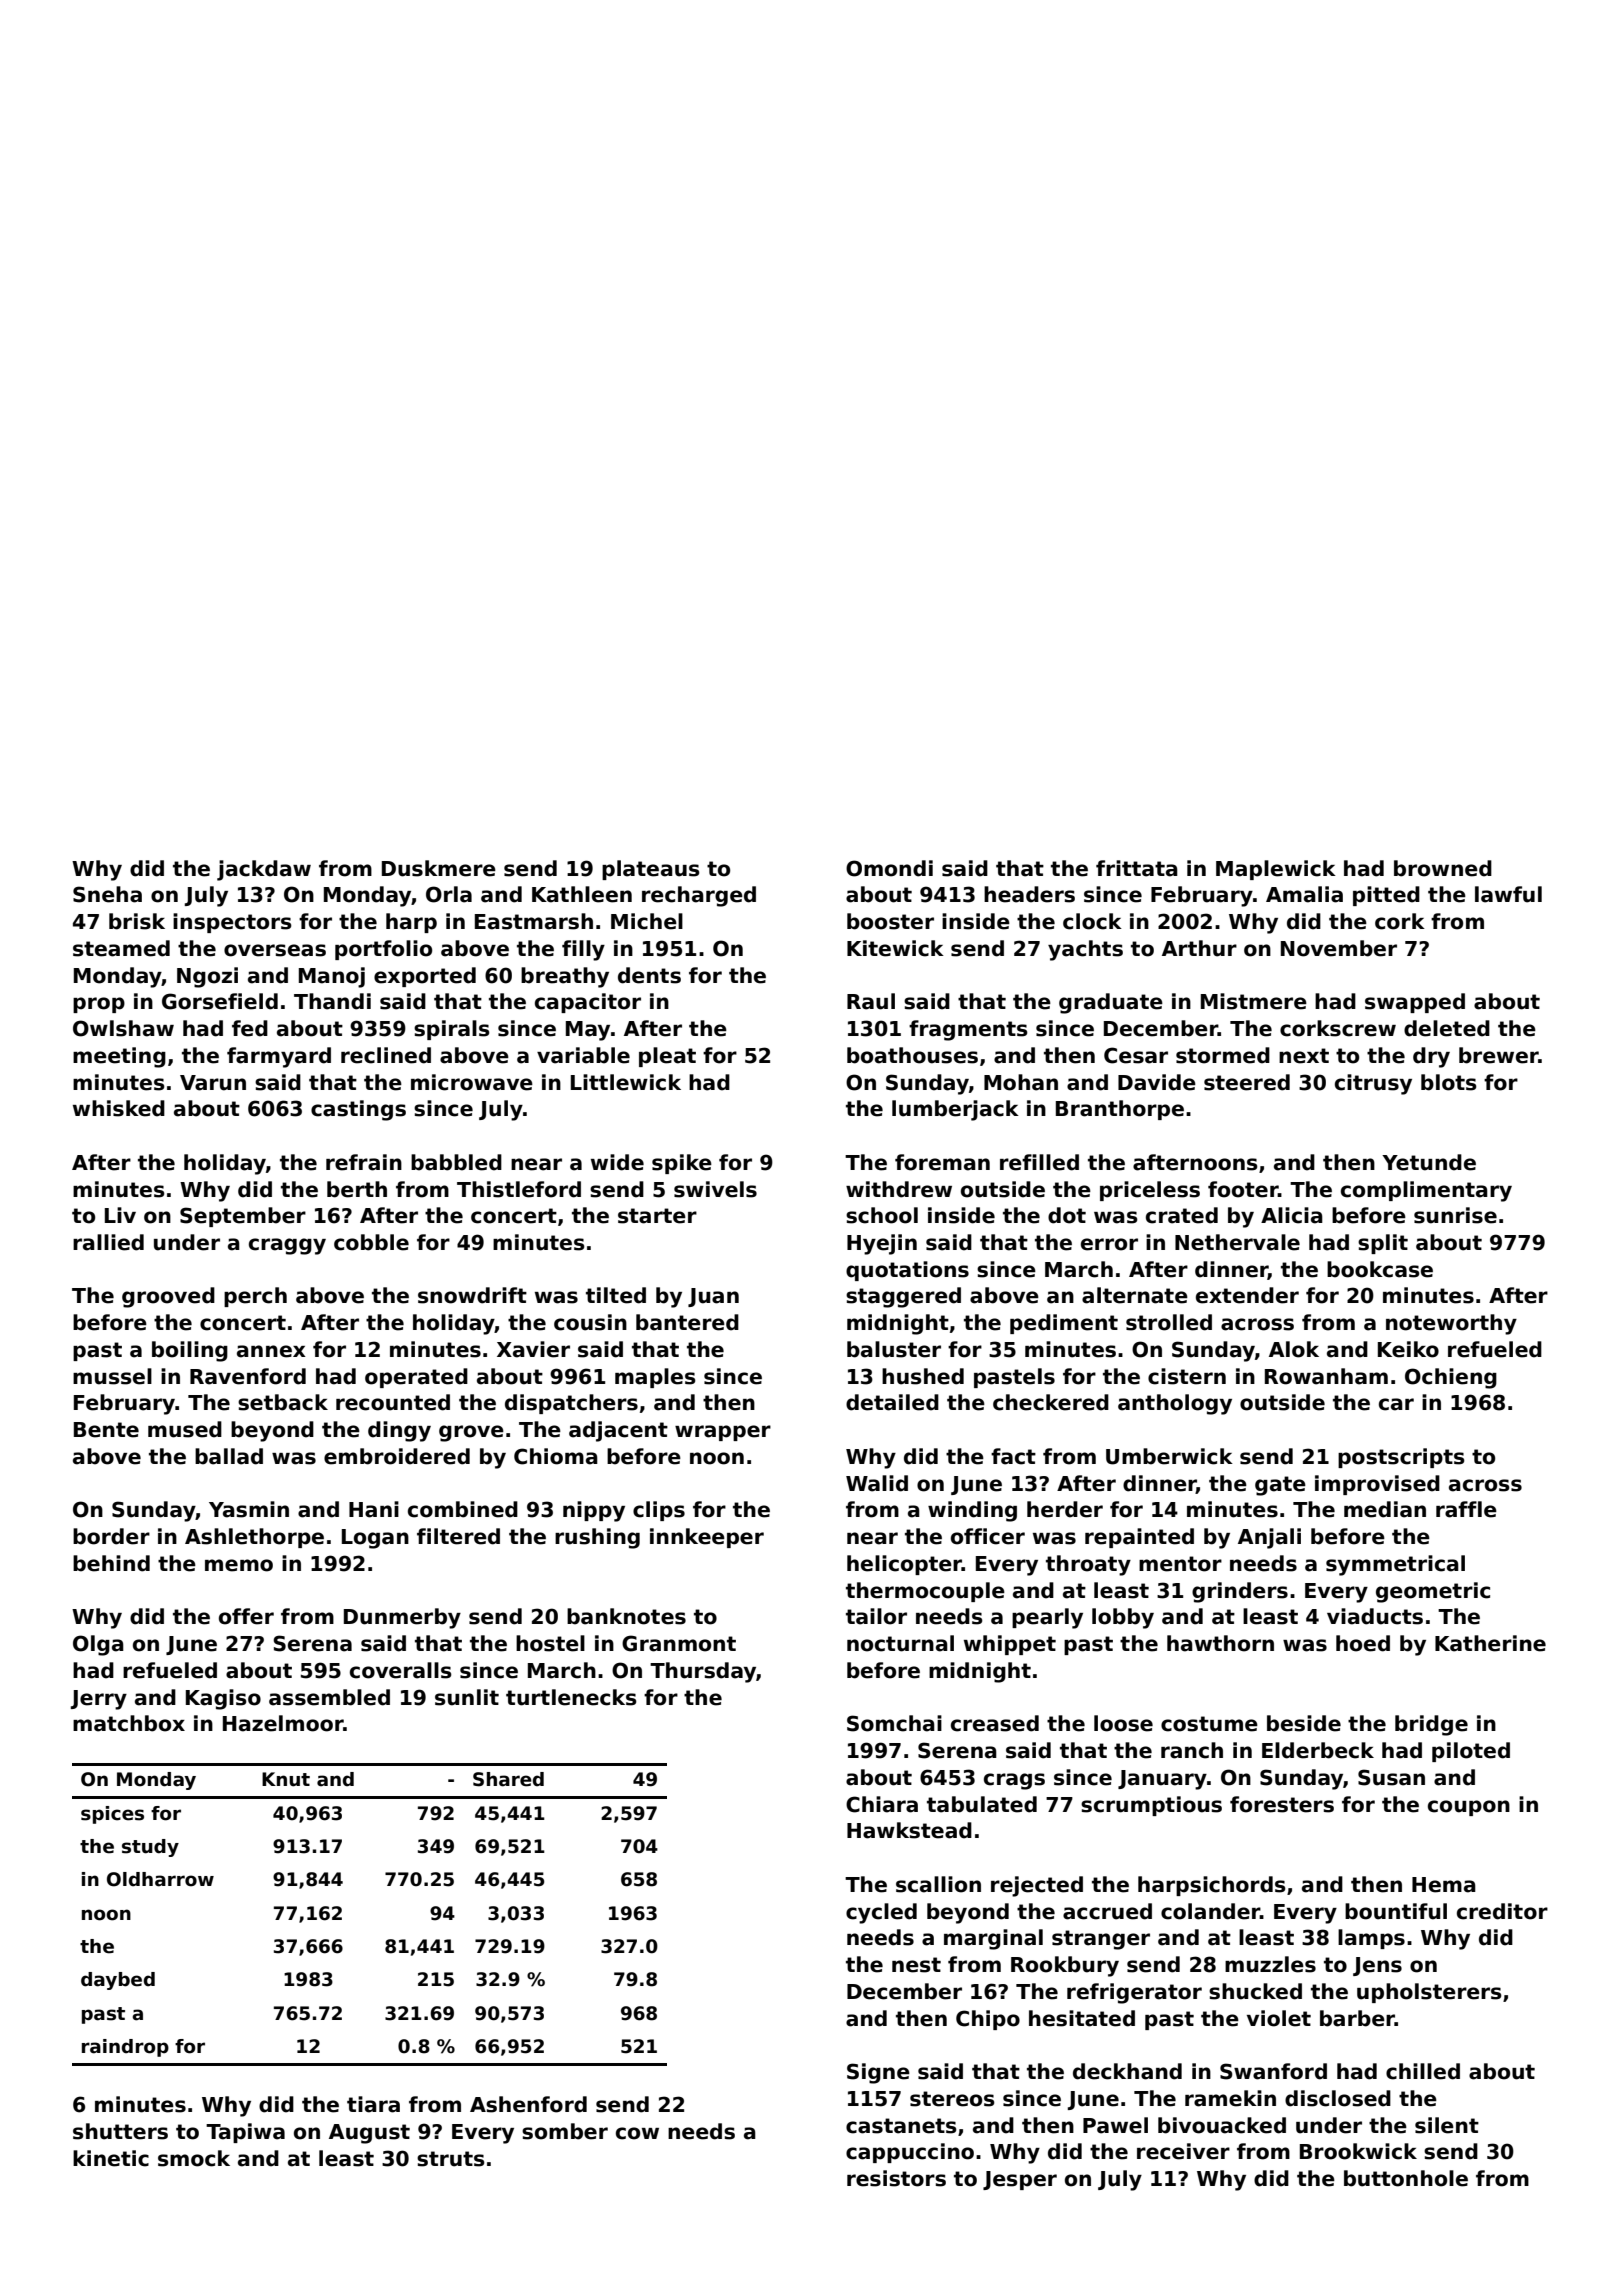 The image size is (1620, 2292). I want to click on headers, so click(1029, 894).
